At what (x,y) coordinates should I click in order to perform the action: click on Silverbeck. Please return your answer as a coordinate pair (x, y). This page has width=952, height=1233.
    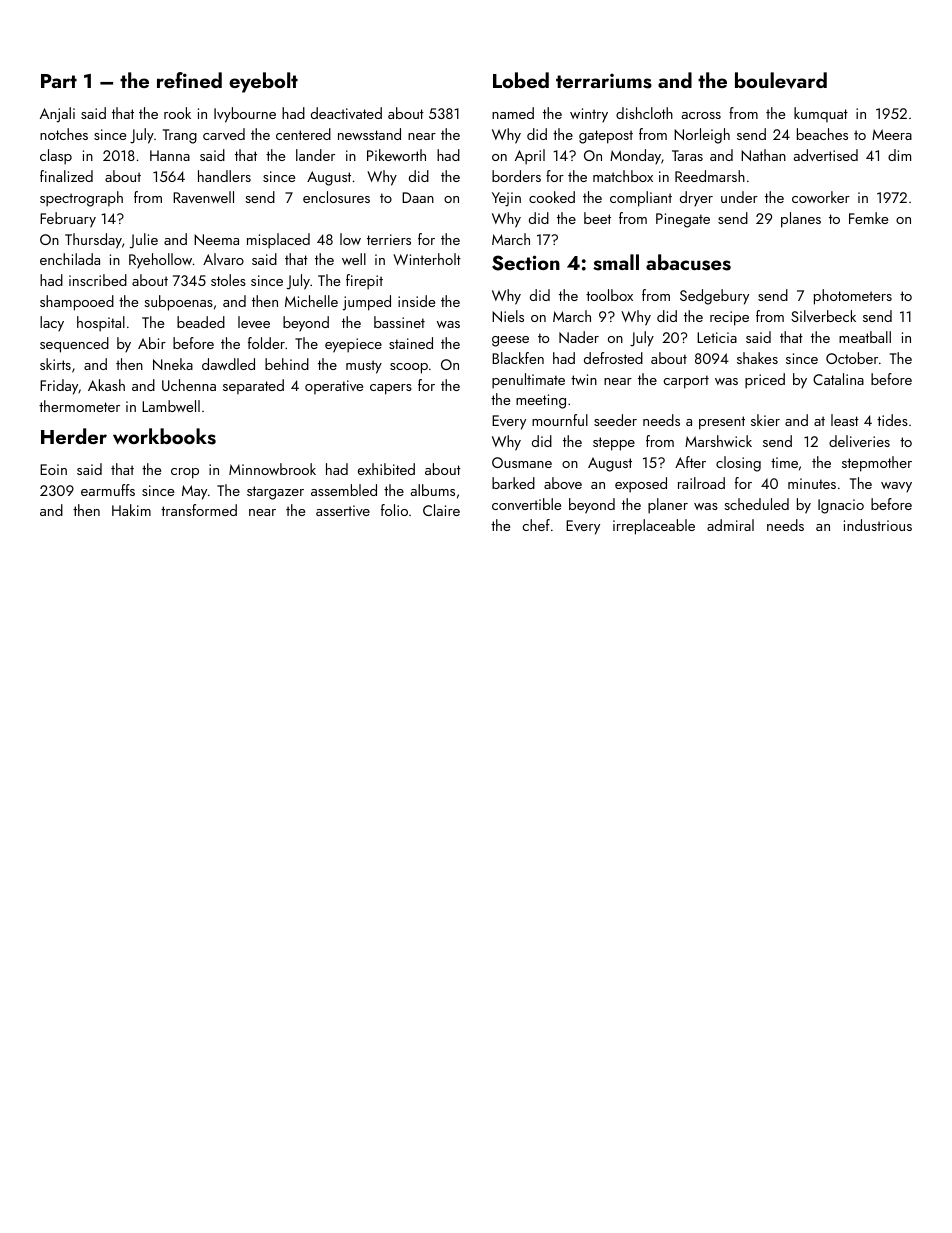
    Looking at the image, I should click on (823, 316).
